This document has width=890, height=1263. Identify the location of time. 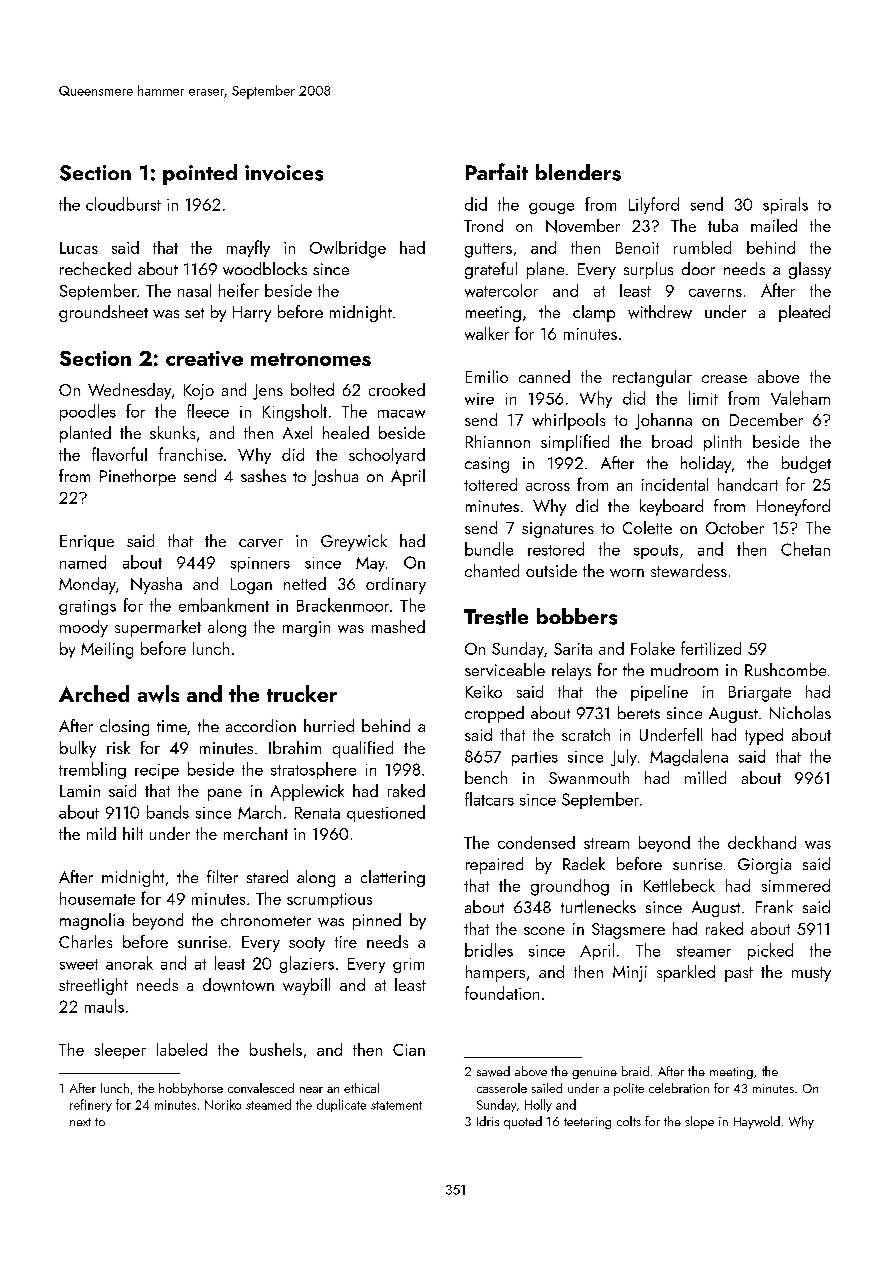
(172, 726).
